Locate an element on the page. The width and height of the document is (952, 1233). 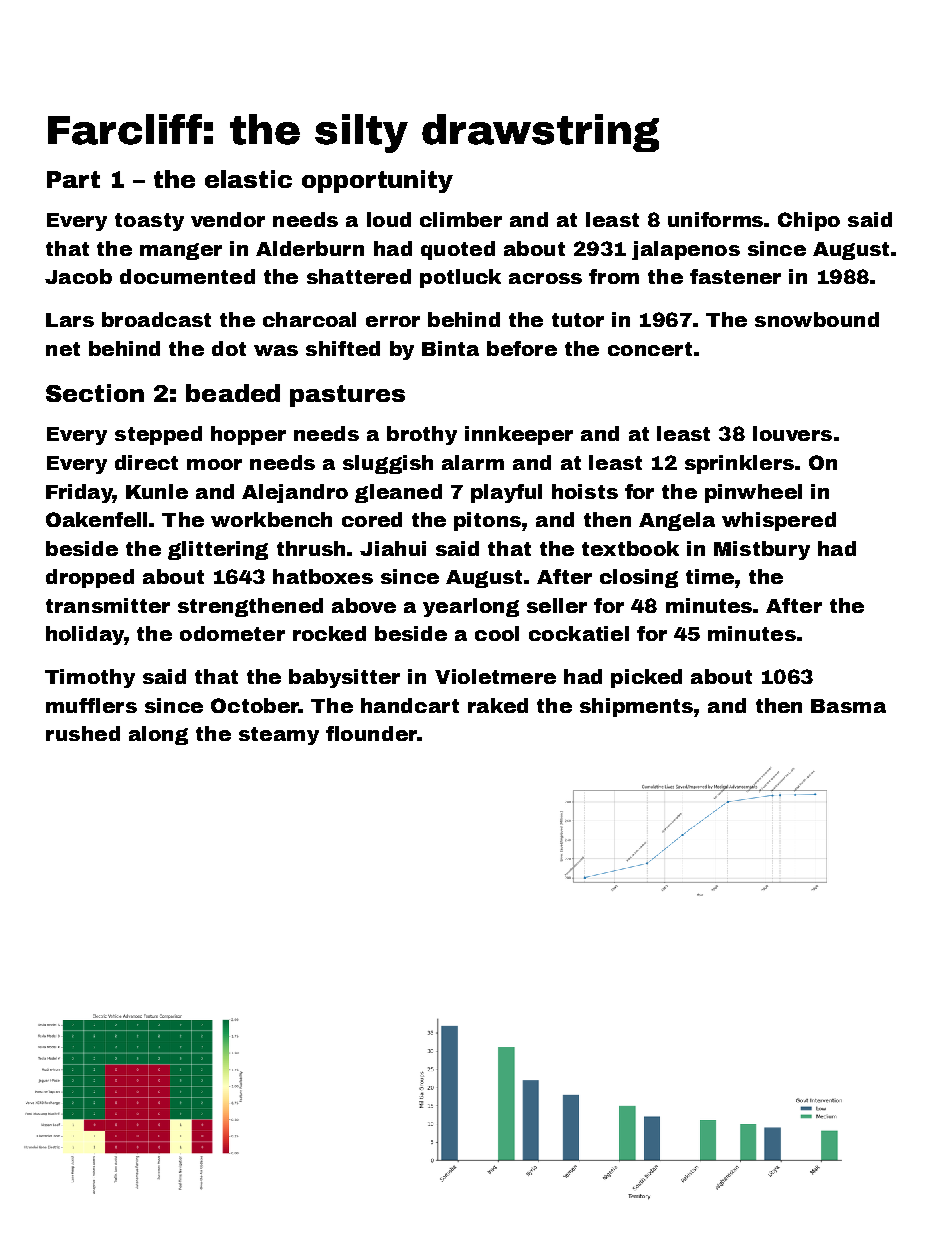
uniforms is located at coordinates (715, 219).
